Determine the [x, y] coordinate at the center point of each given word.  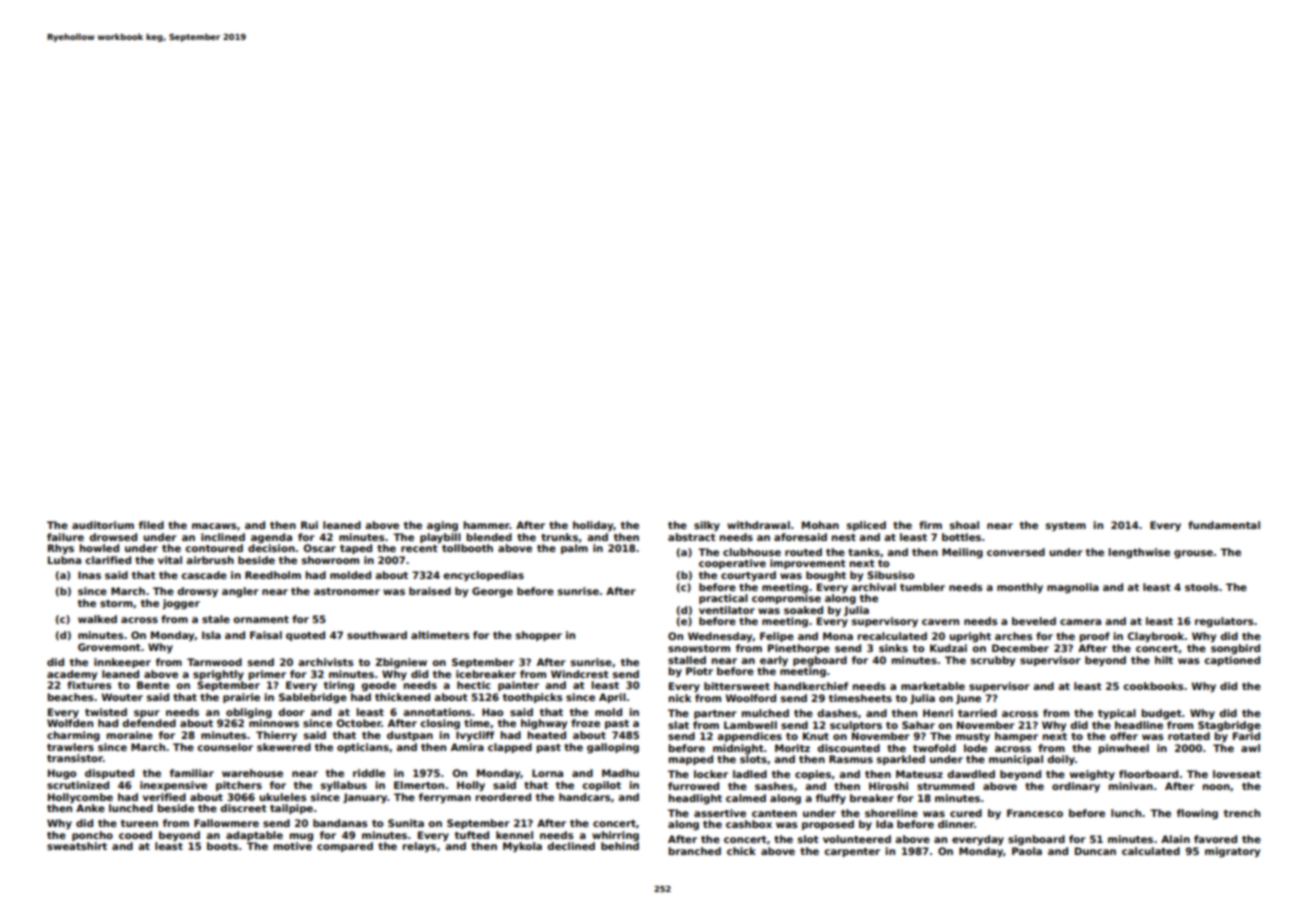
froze [585, 723]
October [359, 723]
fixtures [89, 685]
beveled [1034, 621]
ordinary [1076, 787]
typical [1117, 714]
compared [345, 847]
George [492, 592]
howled [99, 548]
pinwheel [1124, 749]
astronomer [347, 591]
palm [574, 549]
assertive [720, 813]
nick [680, 698]
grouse [1193, 554]
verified [164, 797]
